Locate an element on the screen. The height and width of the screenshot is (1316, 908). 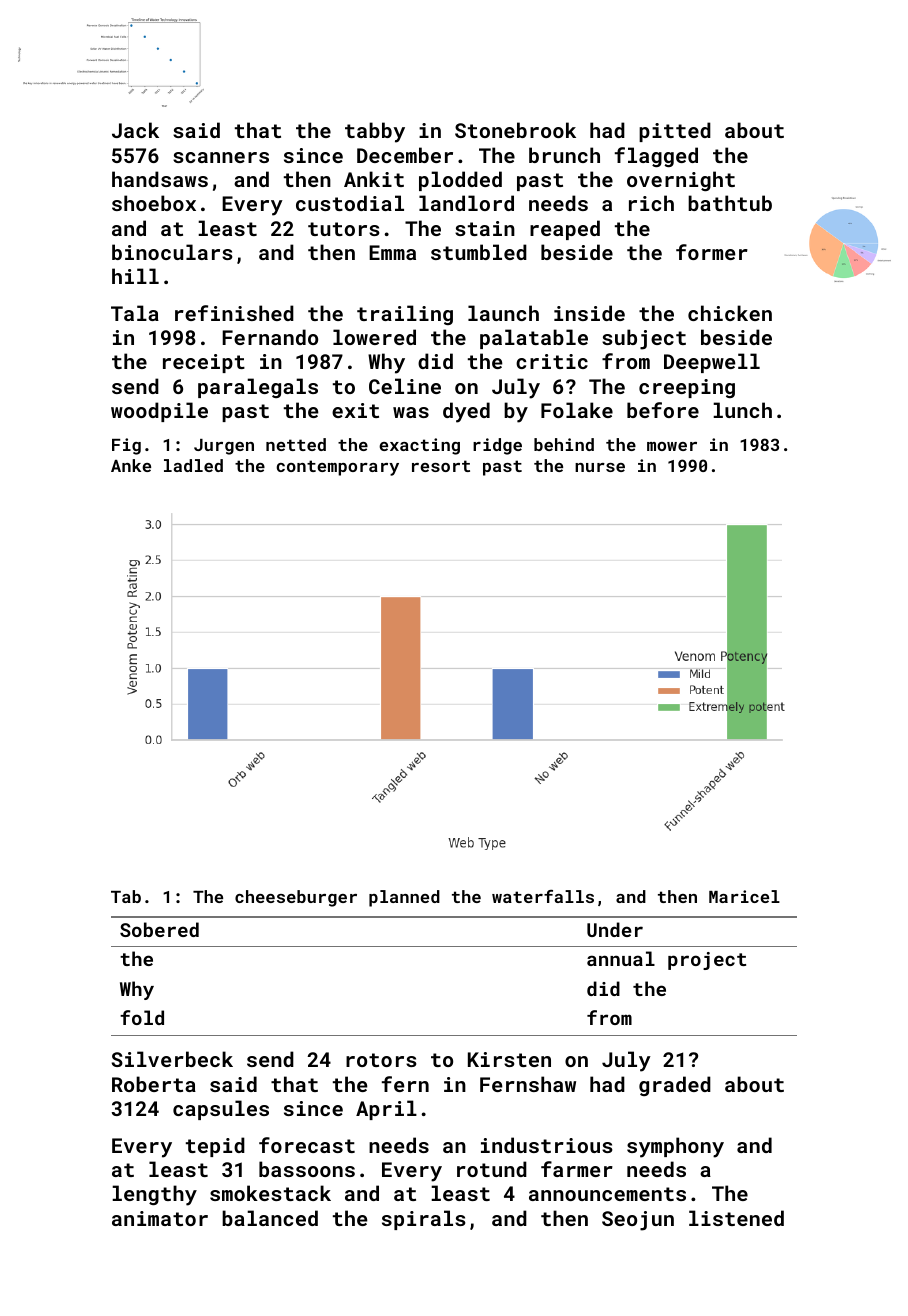
Roberta is located at coordinates (154, 1084).
